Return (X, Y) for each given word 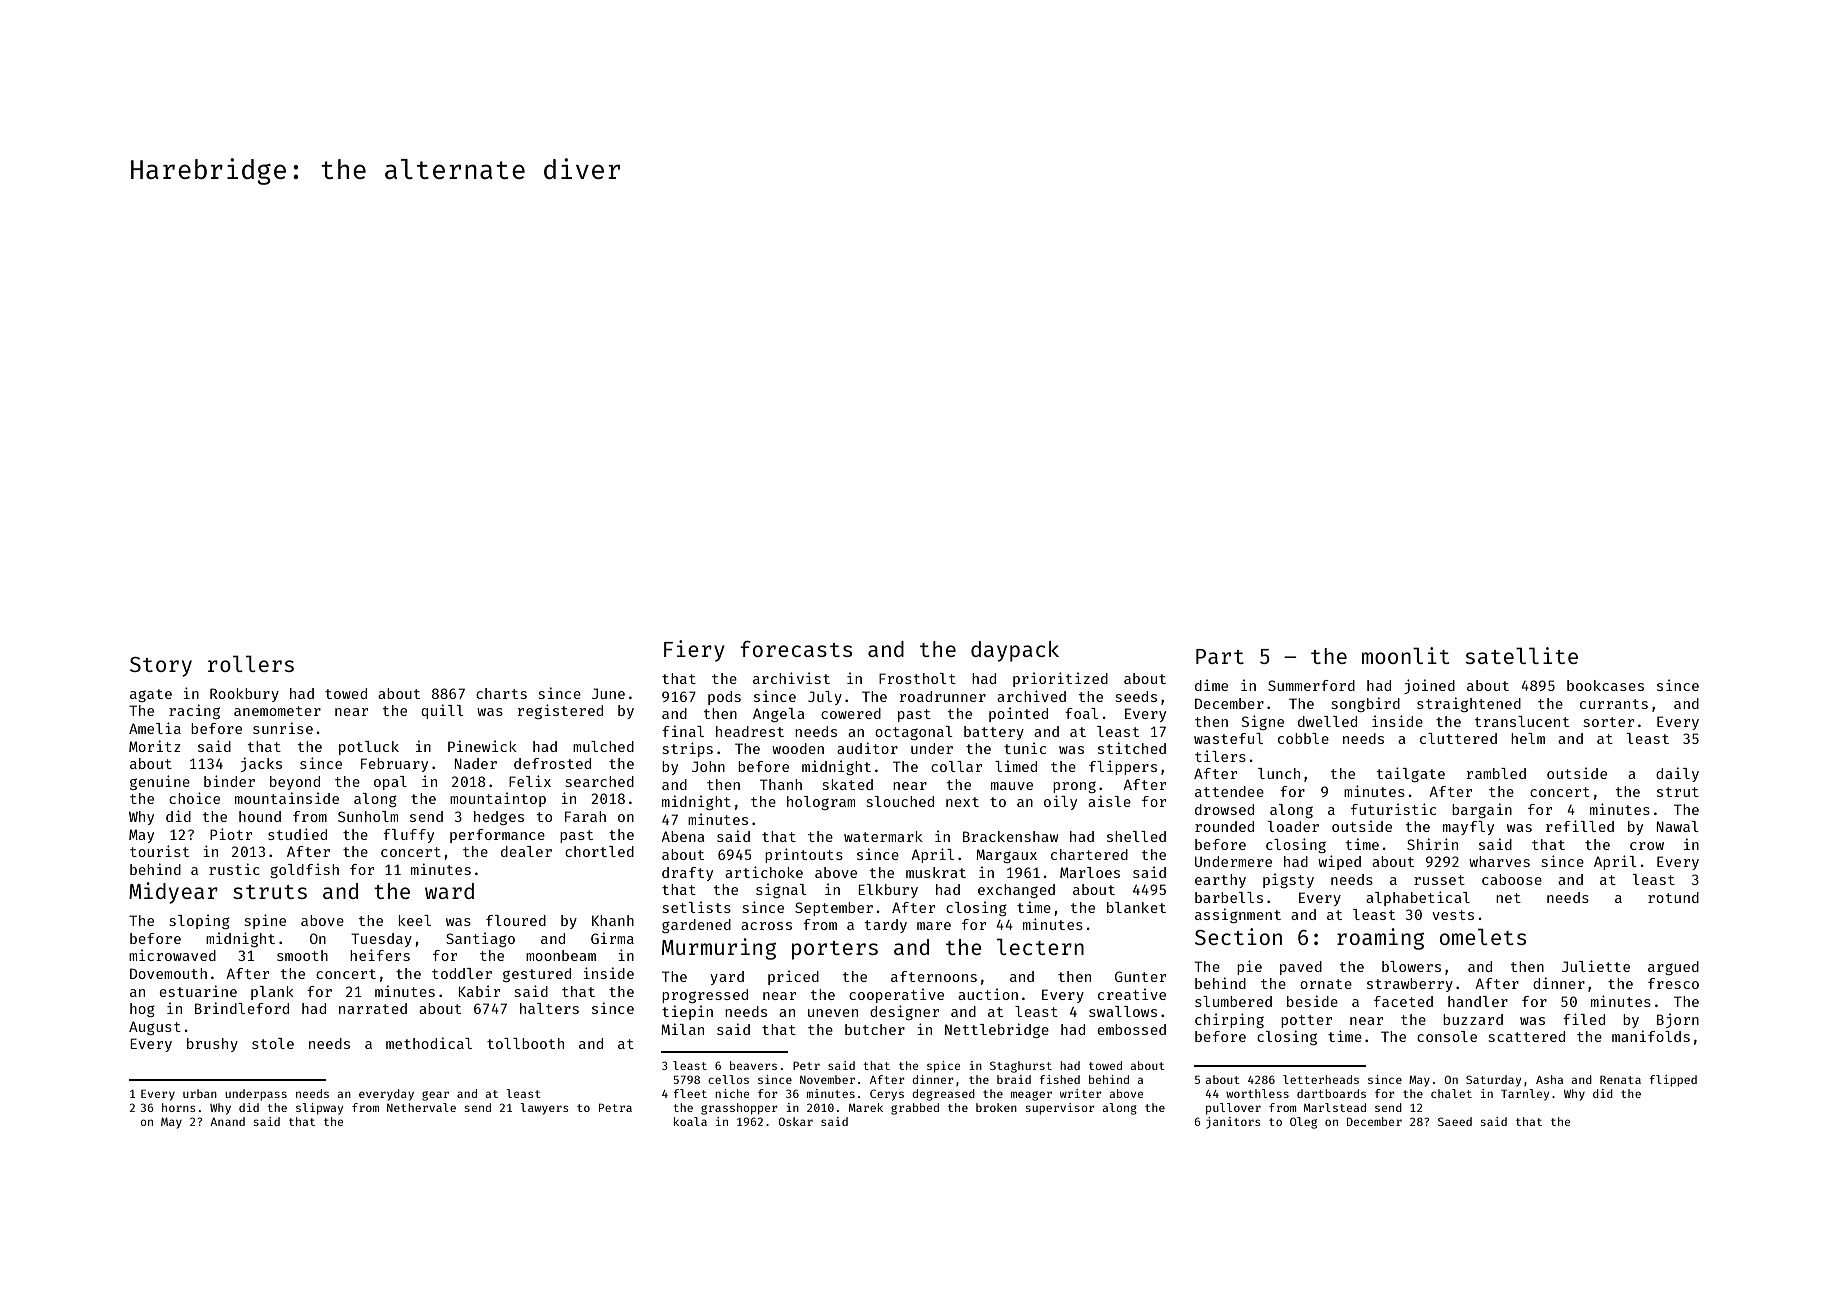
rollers (251, 663)
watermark (883, 836)
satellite (1521, 655)
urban (200, 1093)
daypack (1015, 651)
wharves (1499, 861)
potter (1306, 1021)
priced (793, 977)
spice (943, 1067)
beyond (295, 783)
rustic (234, 869)
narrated (373, 1008)
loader (1293, 826)
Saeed (1455, 1121)
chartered (1089, 854)
